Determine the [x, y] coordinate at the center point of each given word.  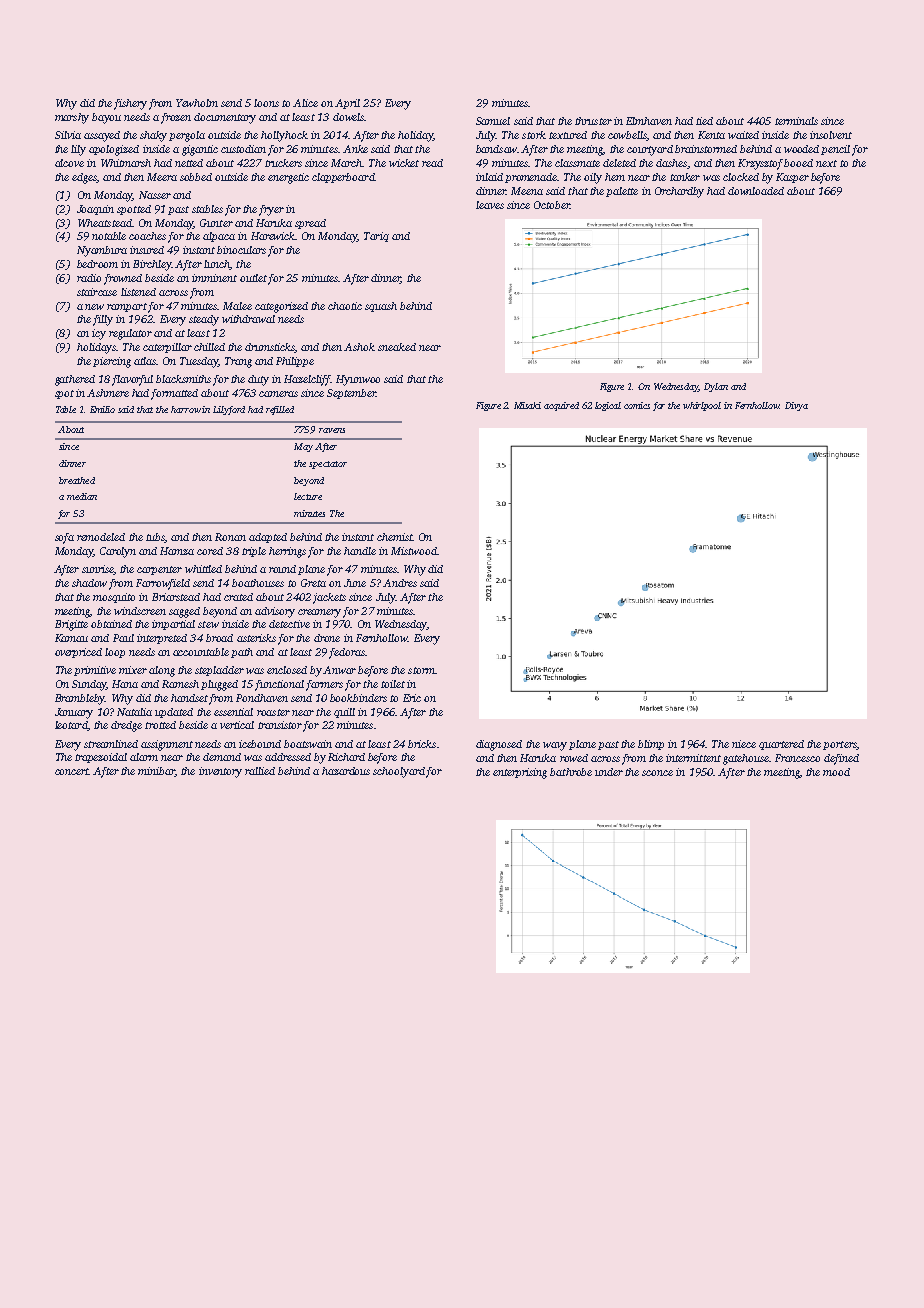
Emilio [102, 409]
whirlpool [702, 406]
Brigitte [71, 625]
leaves [490, 205]
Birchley [152, 265]
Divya [796, 406]
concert [72, 771]
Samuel [493, 121]
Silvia [68, 135]
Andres [400, 583]
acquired [561, 406]
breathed [77, 480]
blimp [651, 745]
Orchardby [679, 192]
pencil [835, 150]
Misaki [527, 405]
